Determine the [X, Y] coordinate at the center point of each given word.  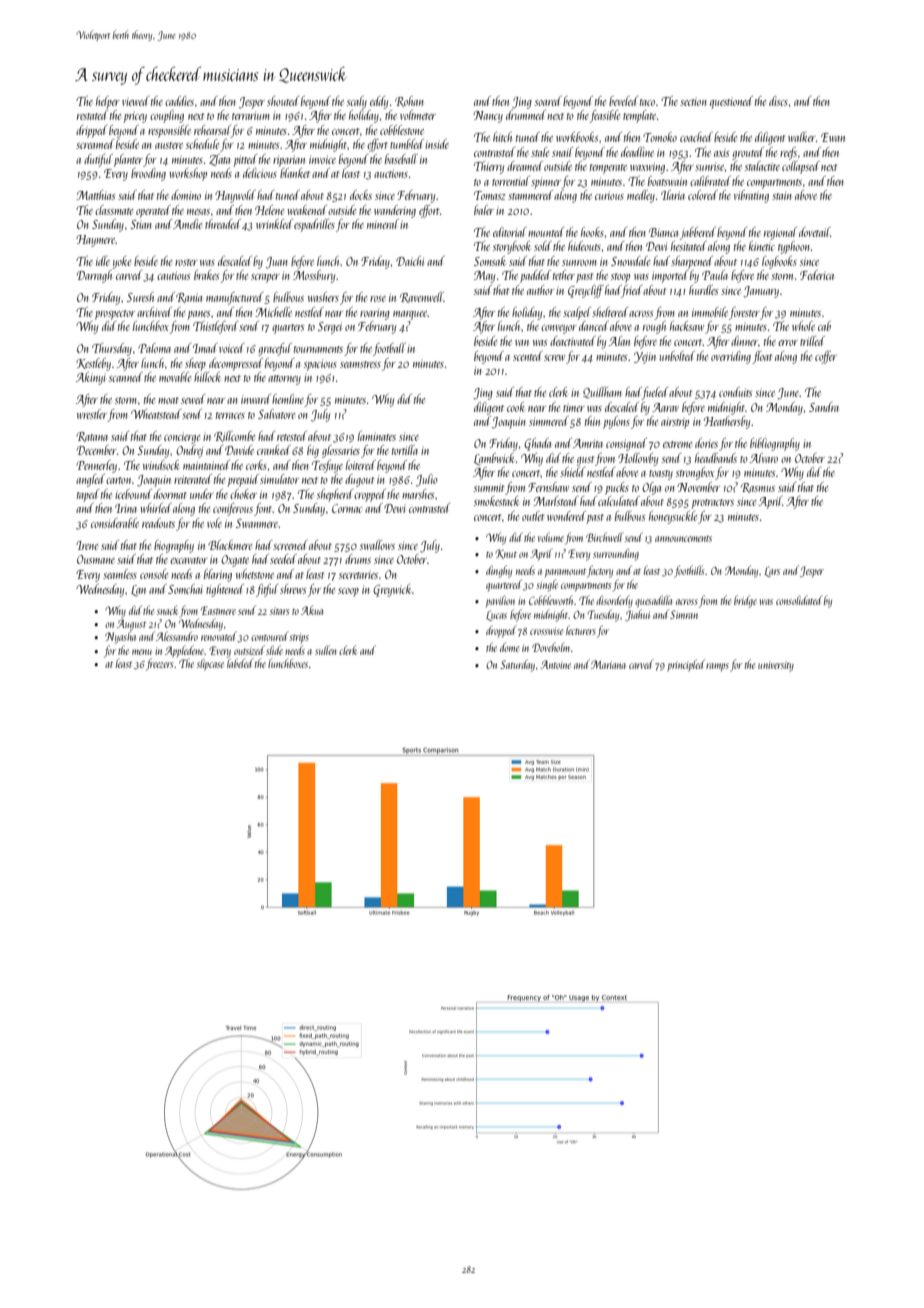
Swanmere [257, 523]
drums [358, 559]
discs [778, 101]
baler [484, 210]
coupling [167, 116]
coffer [826, 357]
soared [548, 101]
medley [641, 196]
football [389, 349]
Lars [772, 571]
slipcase [210, 664]
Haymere [96, 241]
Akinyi [91, 378]
